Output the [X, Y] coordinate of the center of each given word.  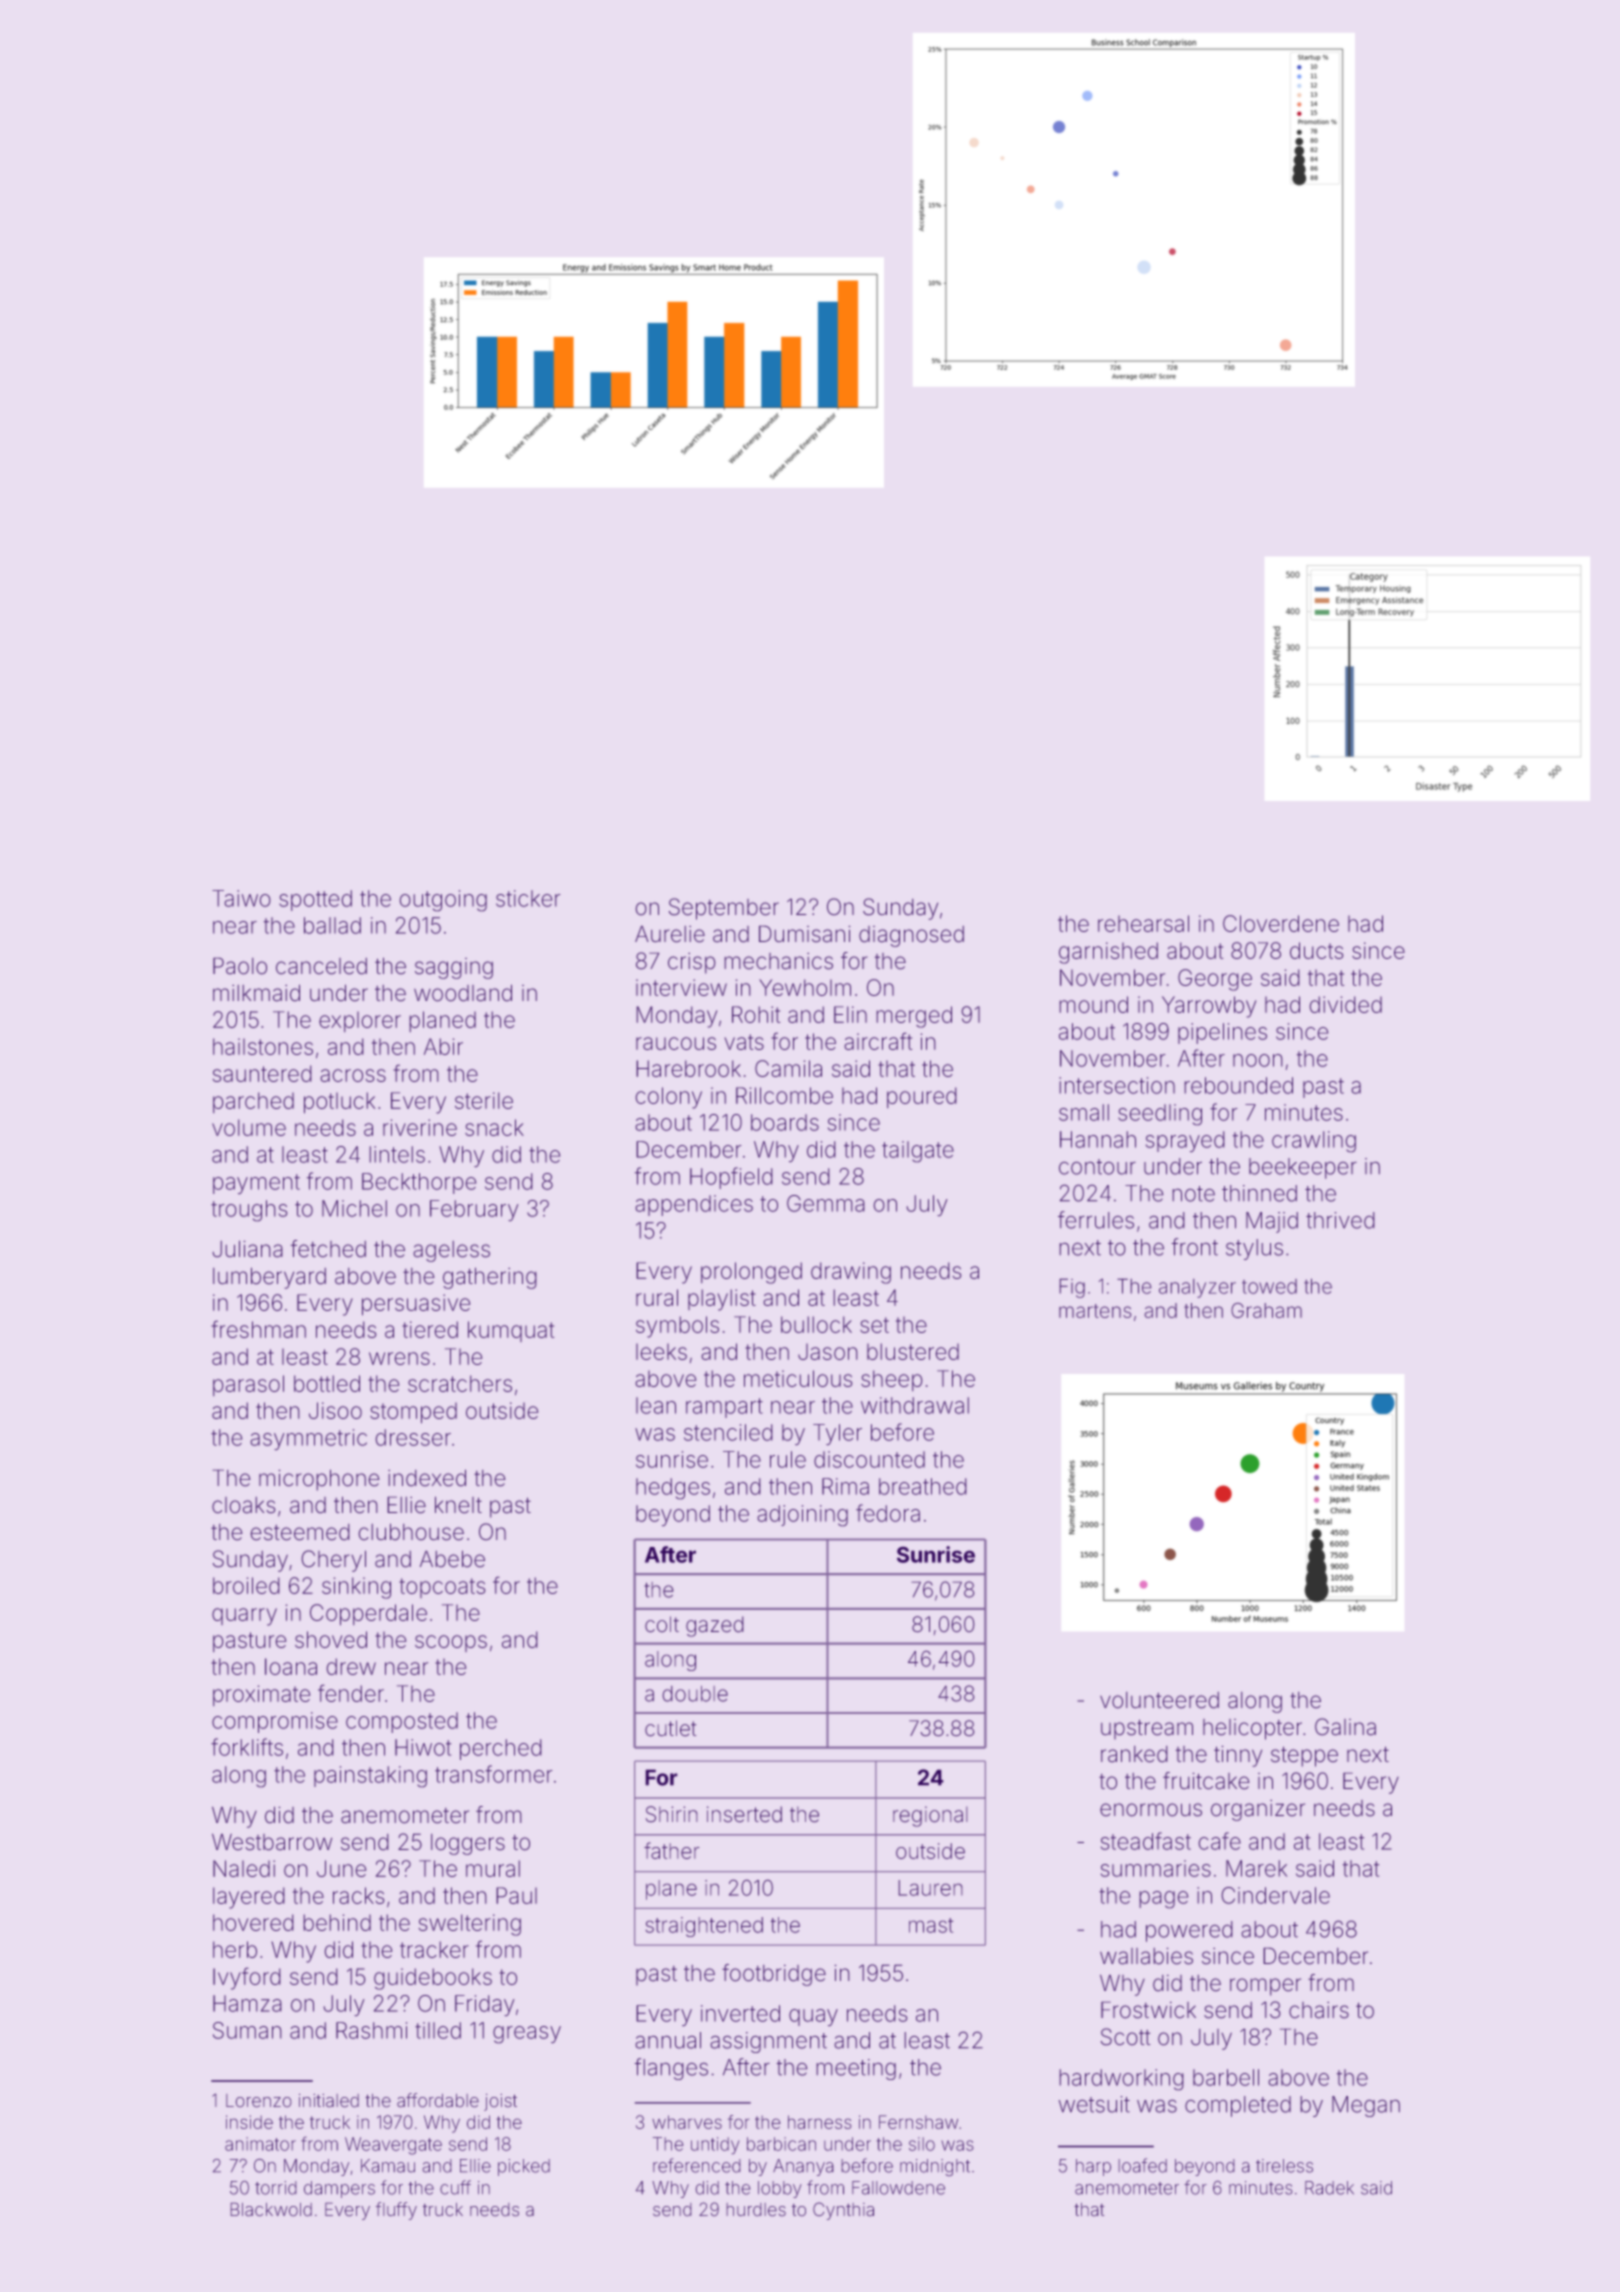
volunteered [1159, 1700]
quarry [244, 1617]
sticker [528, 898]
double [695, 1694]
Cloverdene [1281, 923]
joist [500, 2102]
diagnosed [911, 936]
